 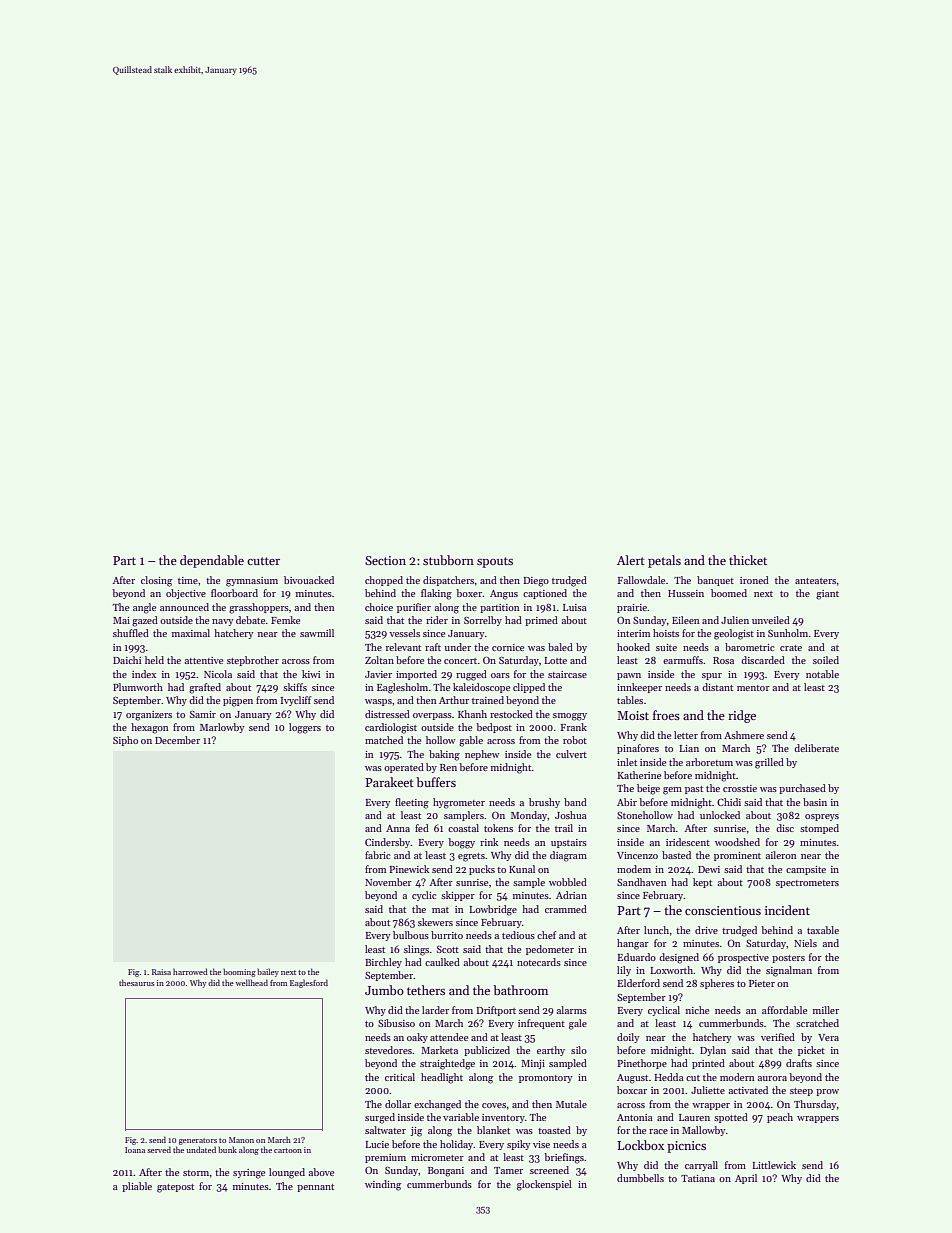 What do you see at coordinates (720, 815) in the screenshot?
I see `unlocked` at bounding box center [720, 815].
